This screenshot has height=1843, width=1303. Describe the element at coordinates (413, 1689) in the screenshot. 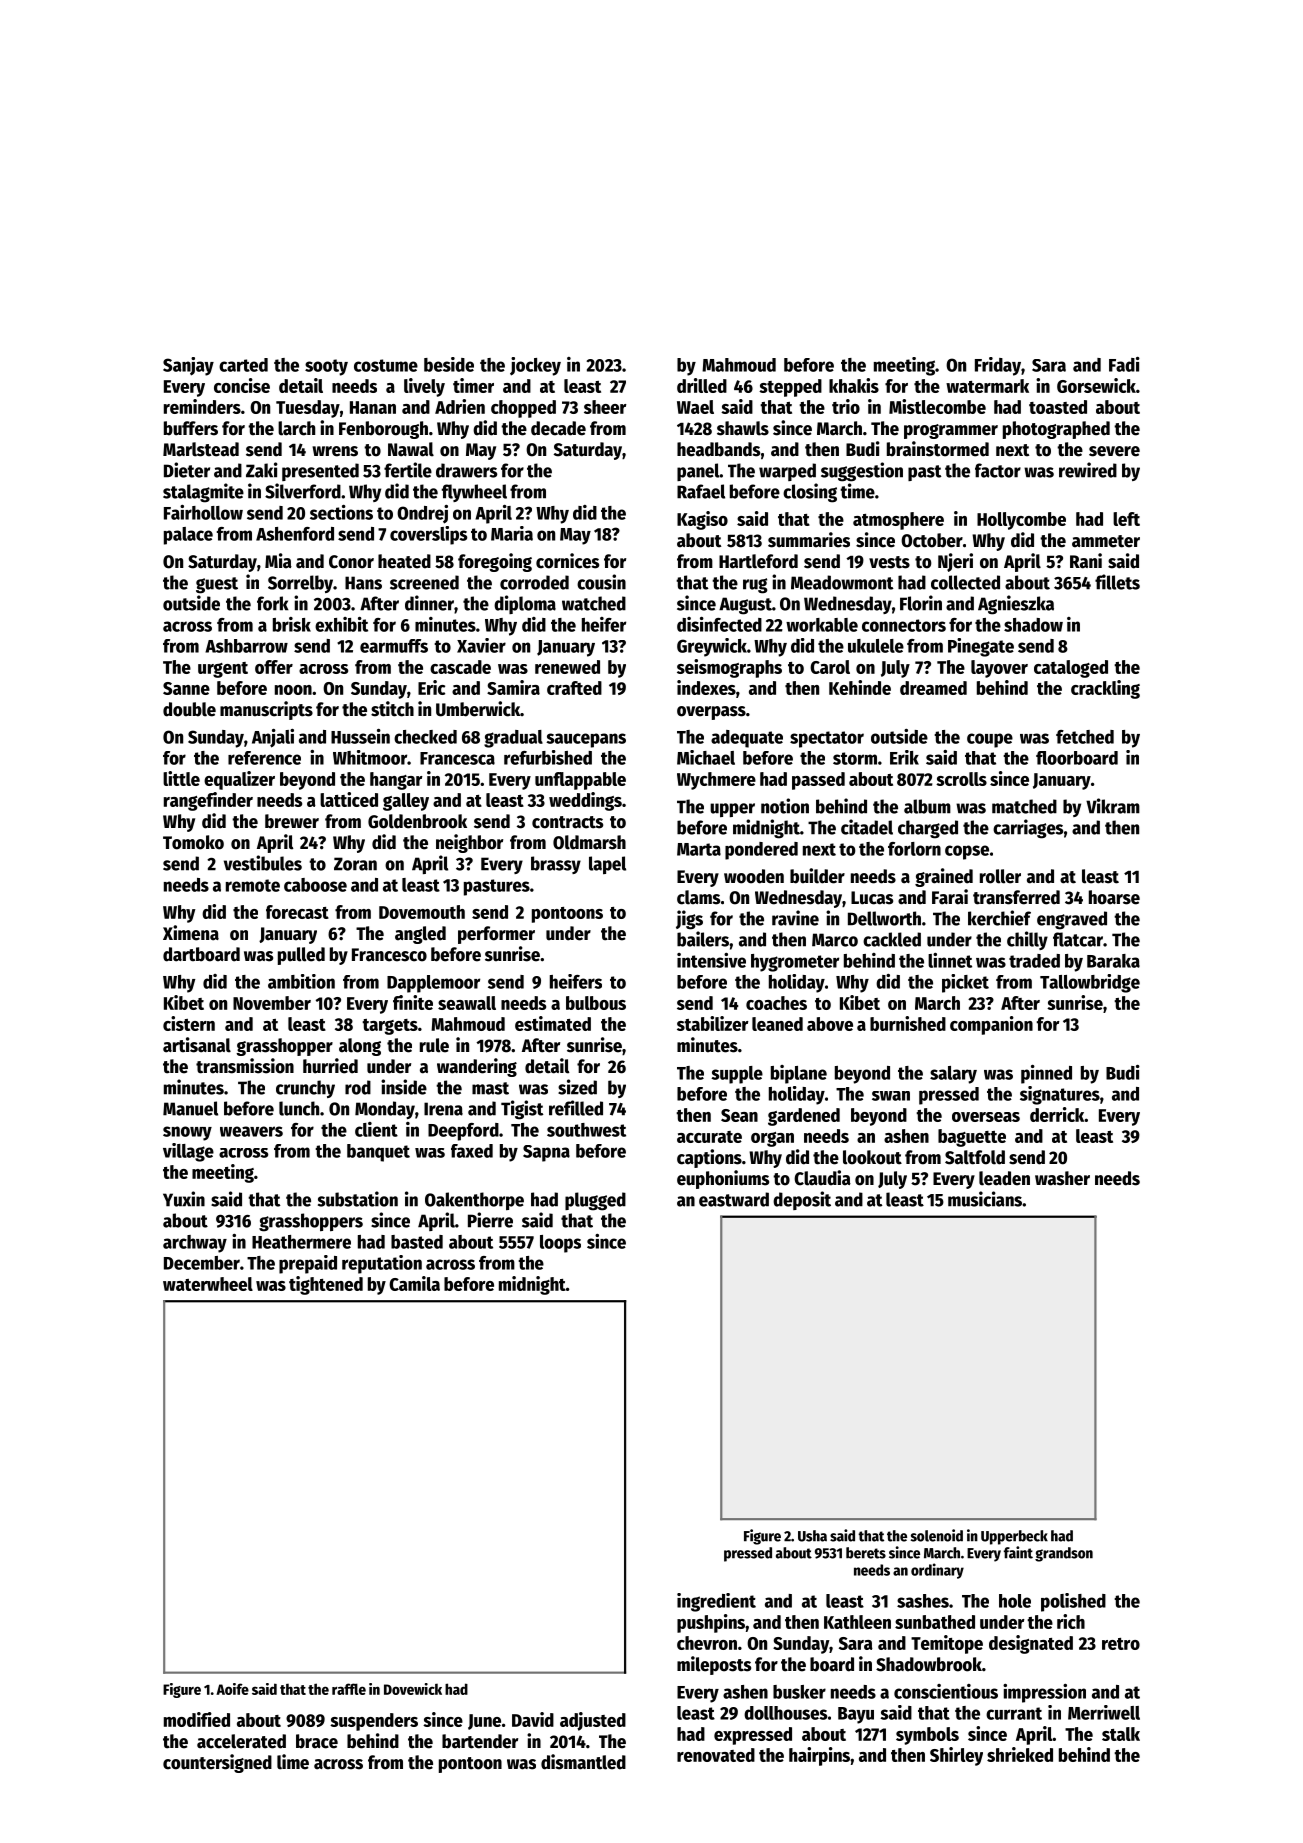

I see `Dovewick` at that location.
